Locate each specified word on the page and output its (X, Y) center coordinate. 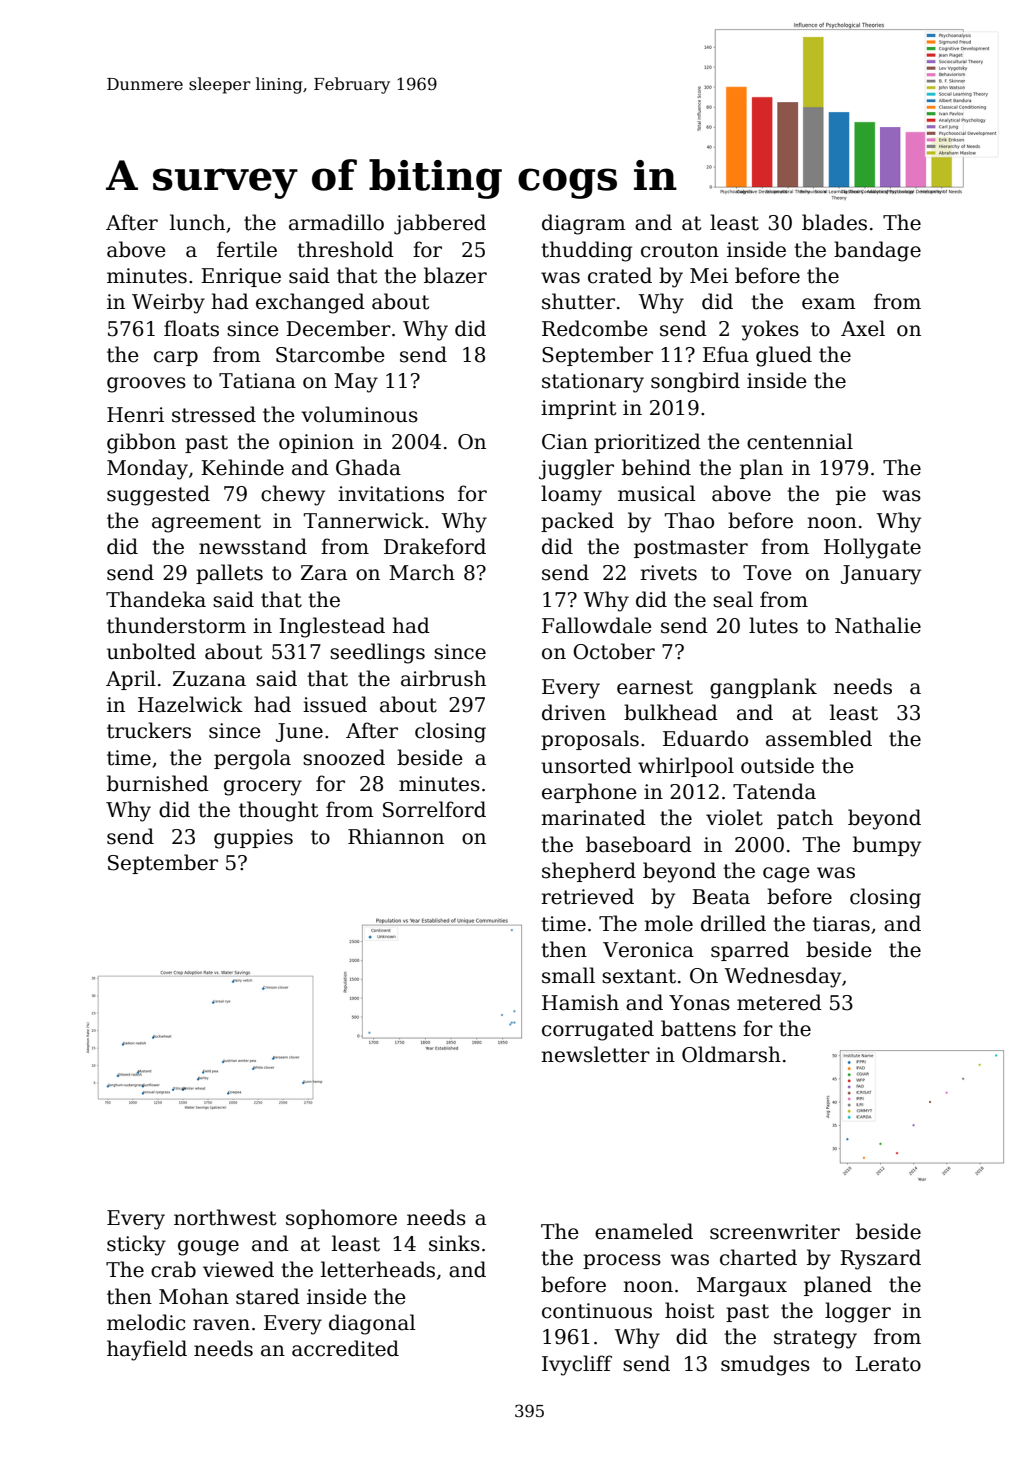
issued (335, 704)
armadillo (336, 222)
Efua (726, 354)
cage (786, 875)
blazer (455, 275)
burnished (158, 783)
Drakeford (435, 546)
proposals (590, 740)
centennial (800, 441)
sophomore (341, 1219)
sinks (454, 1243)
